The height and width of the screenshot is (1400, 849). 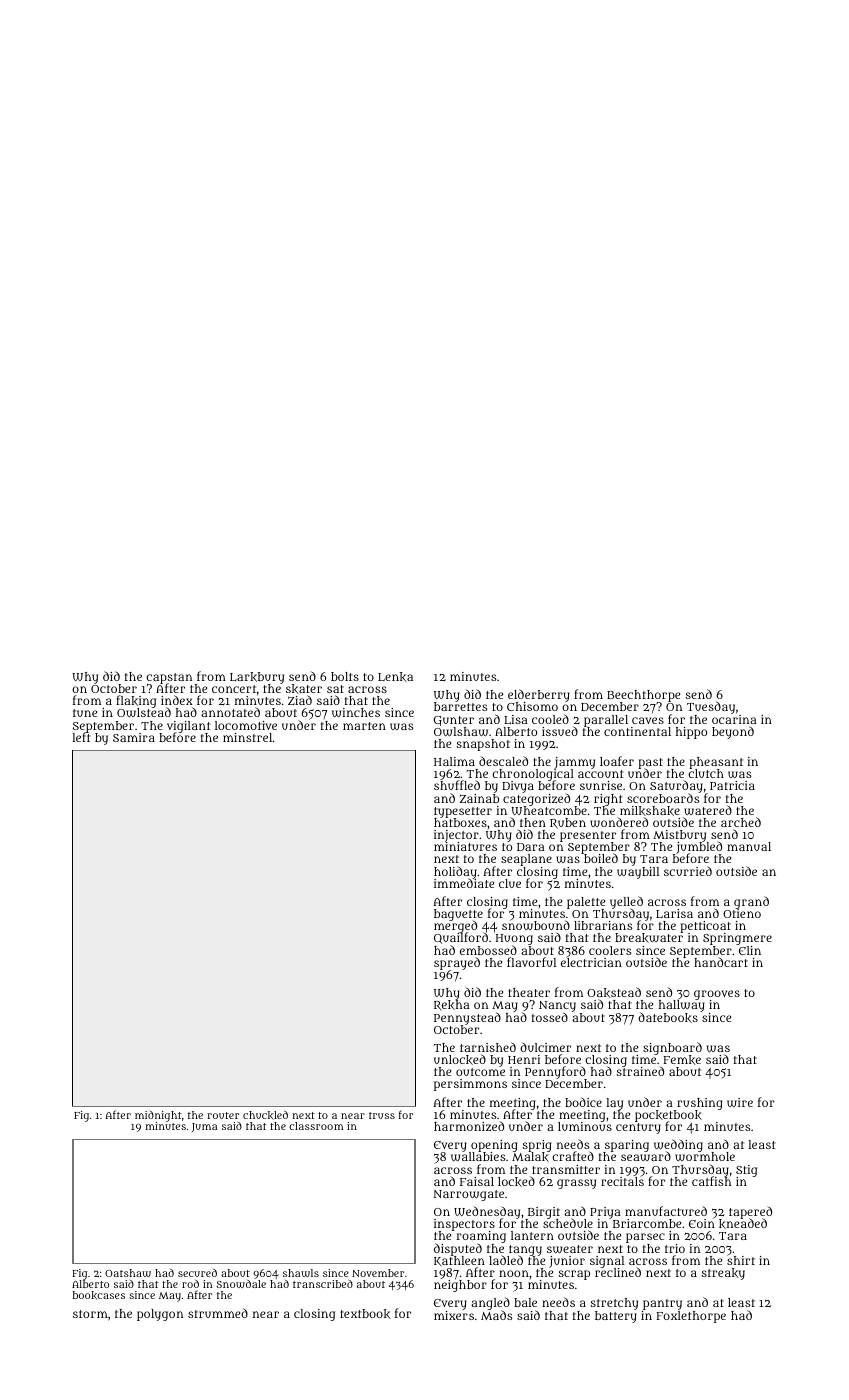 I want to click on midnight, so click(x=158, y=1117).
